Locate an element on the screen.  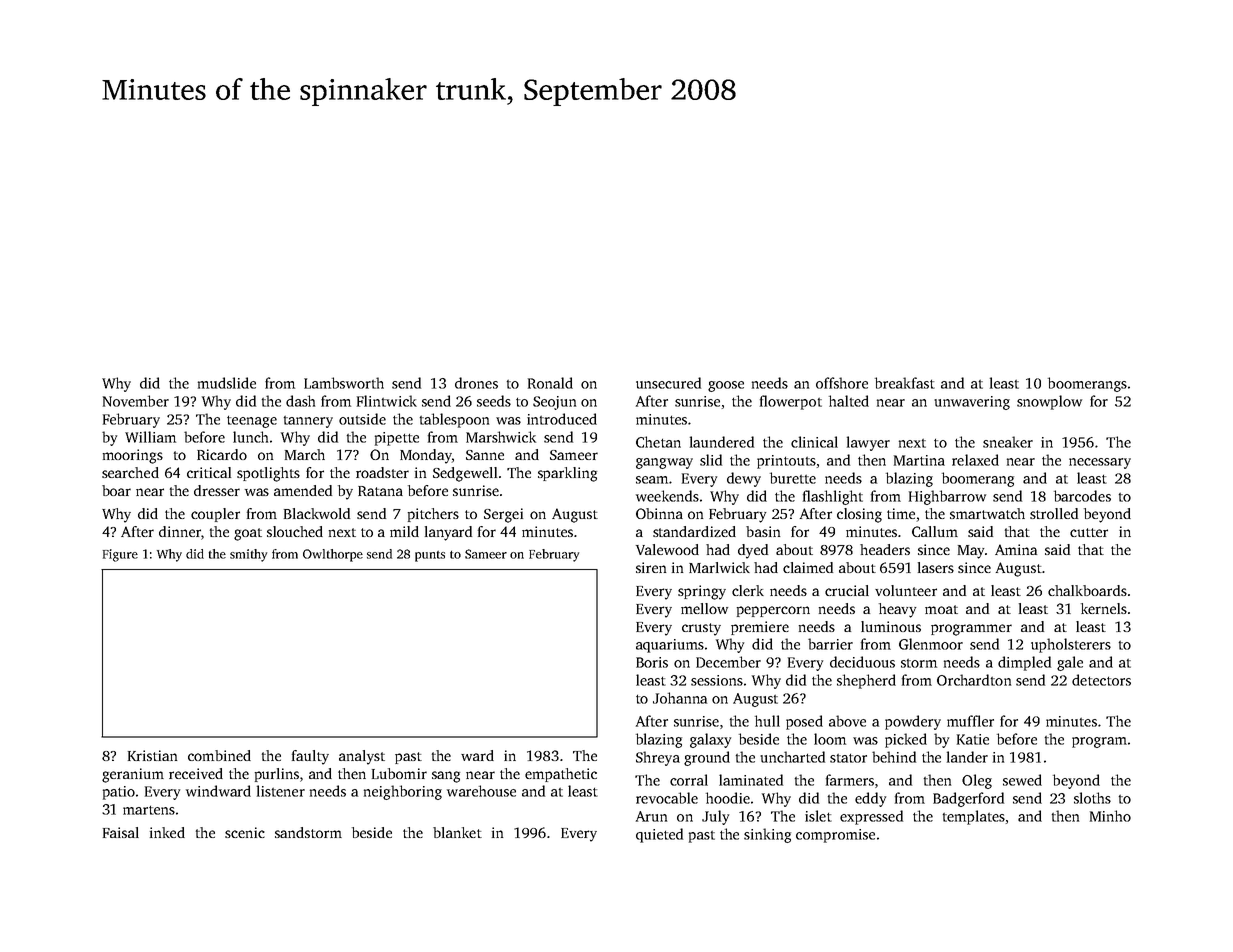
Lambsworth is located at coordinates (344, 383).
